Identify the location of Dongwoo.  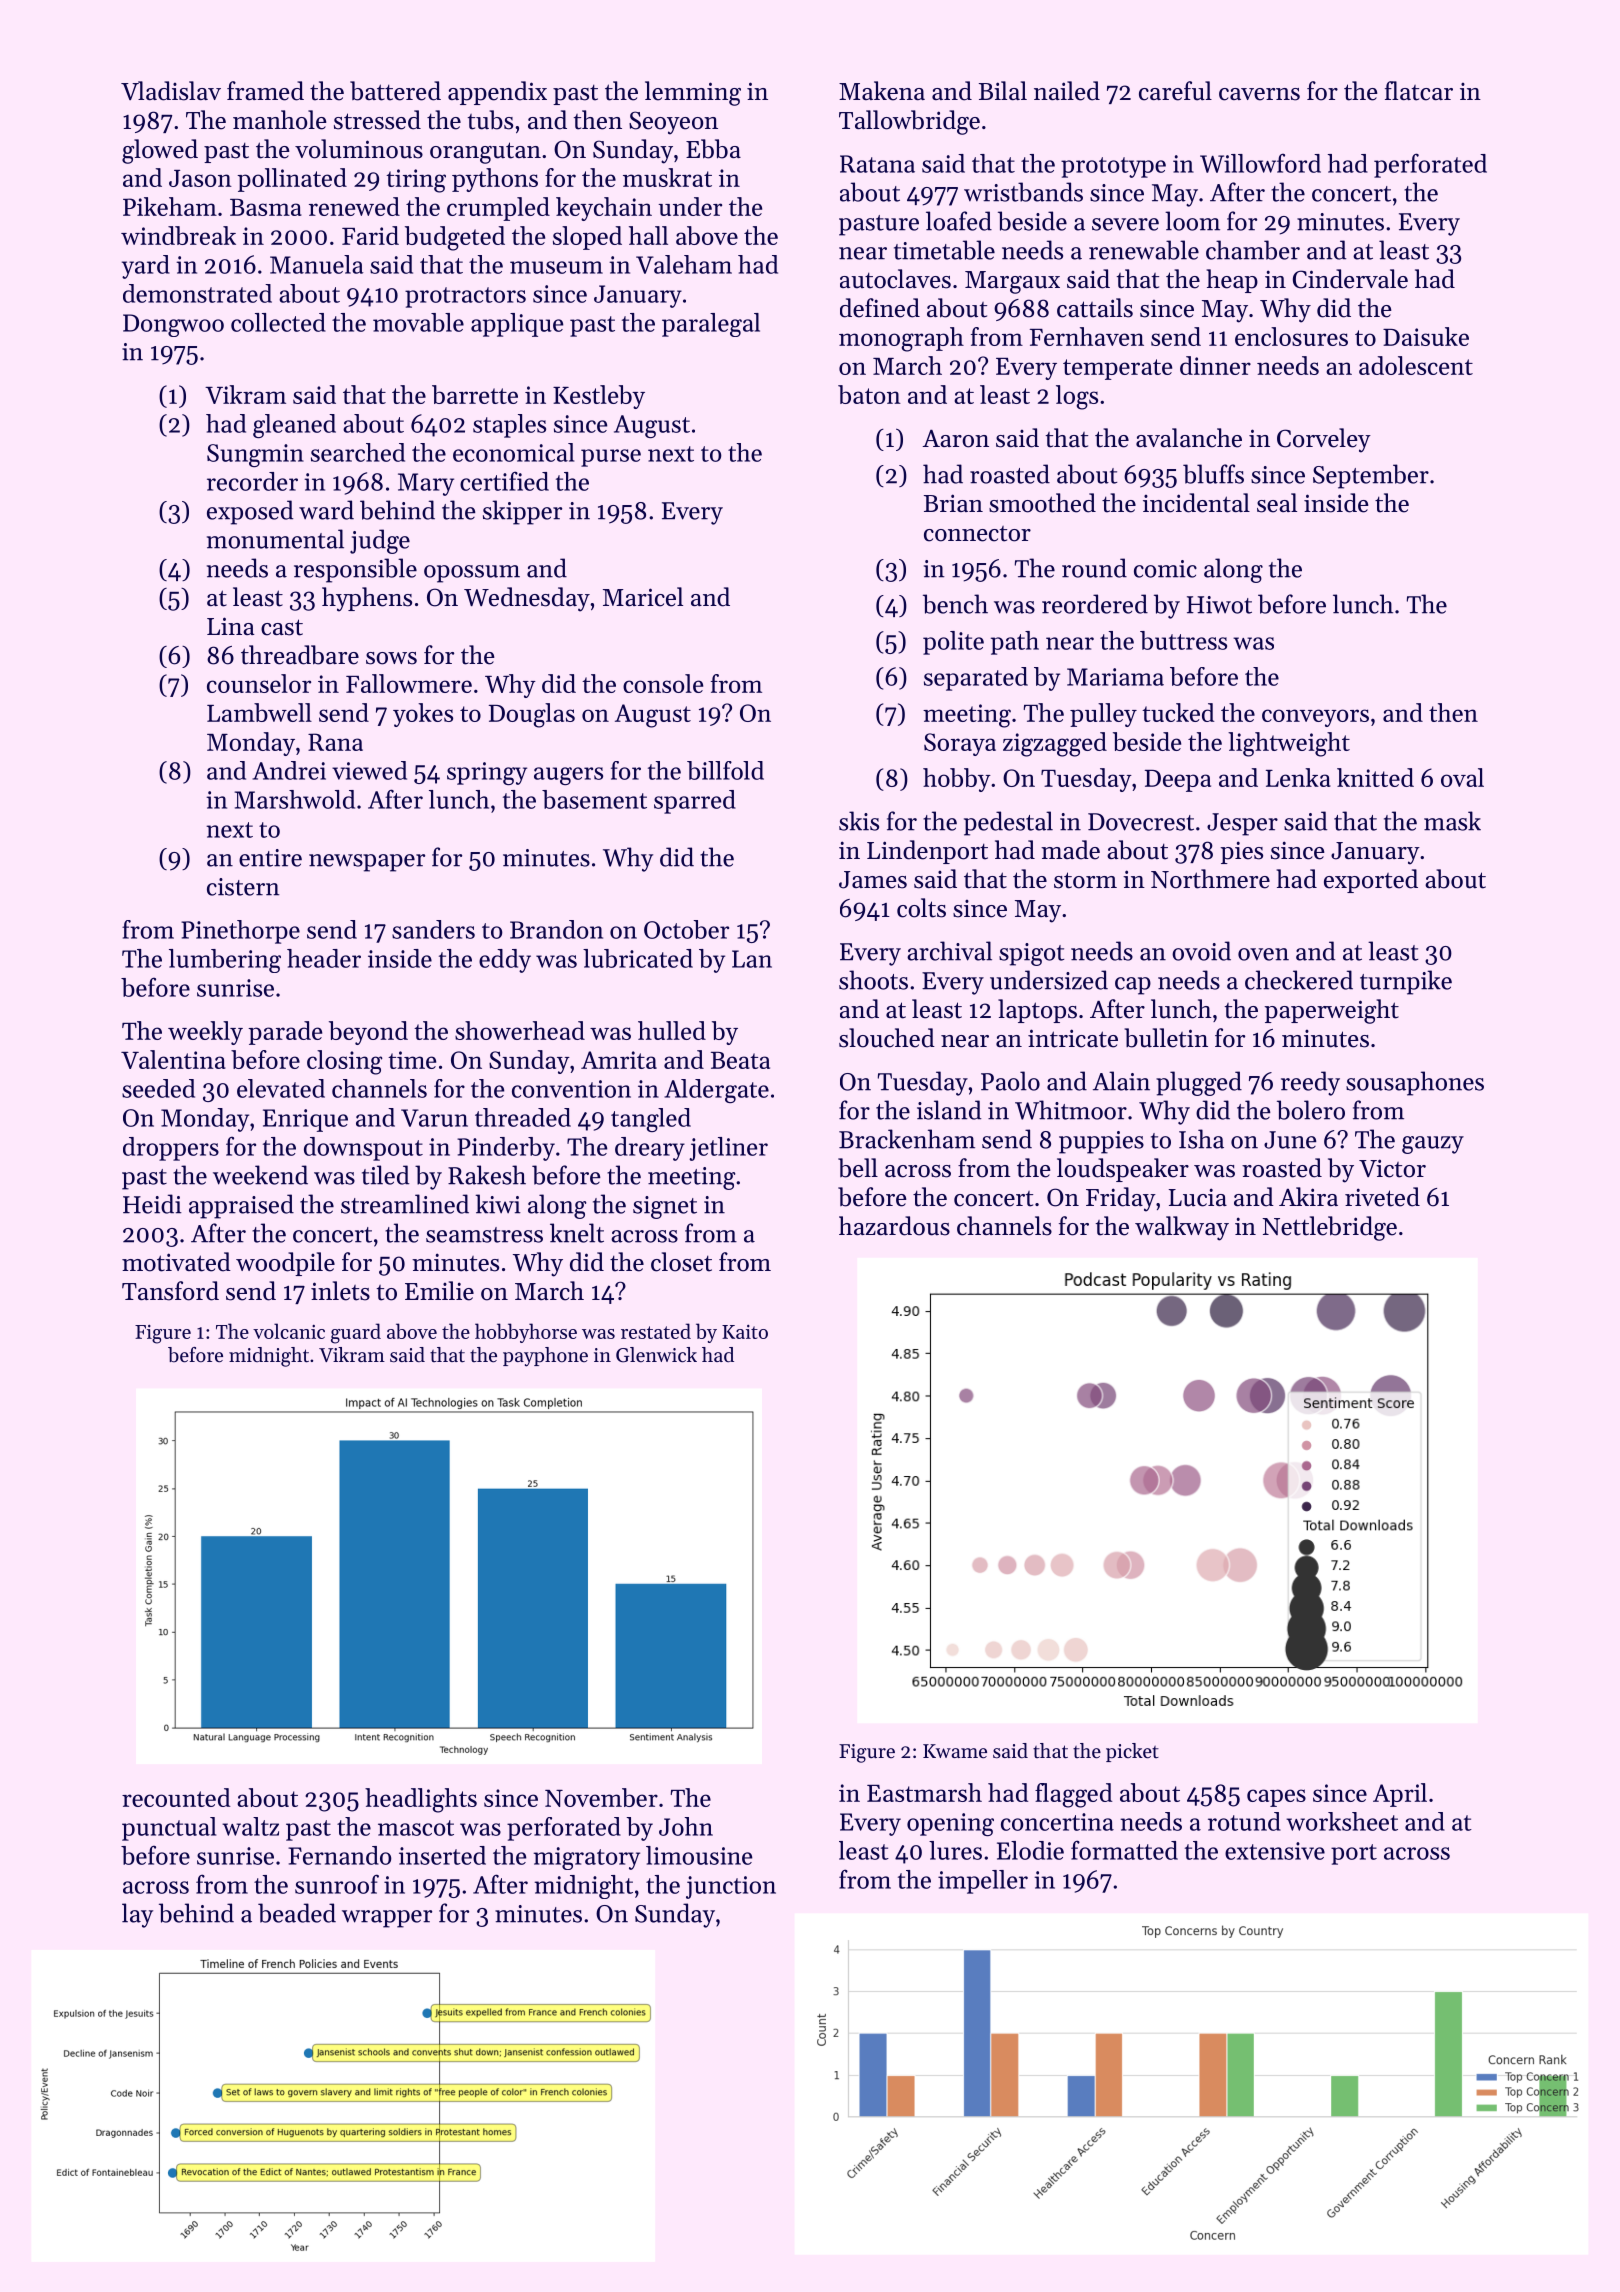
(173, 325).
